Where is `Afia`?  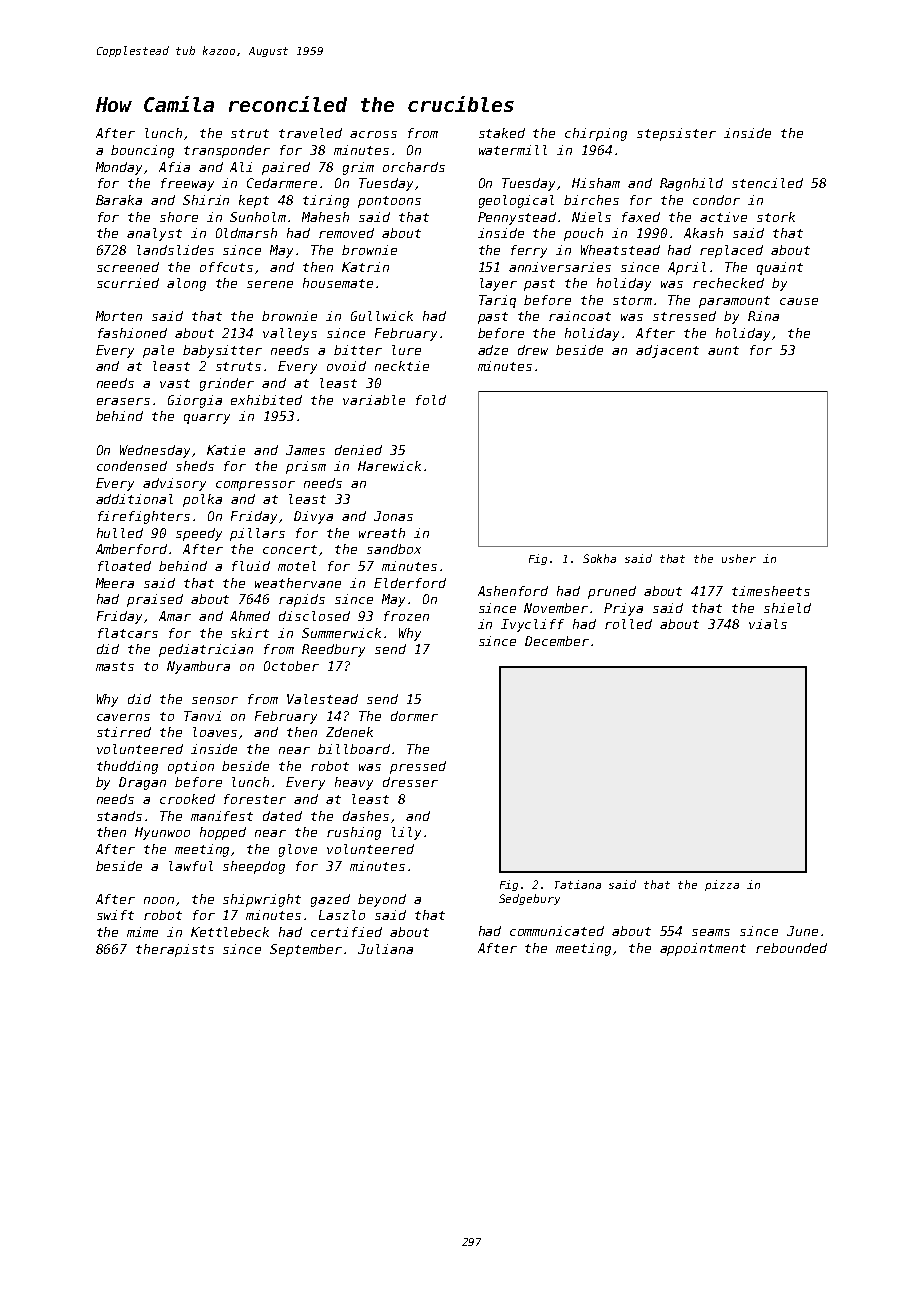 Afia is located at coordinates (174, 167).
